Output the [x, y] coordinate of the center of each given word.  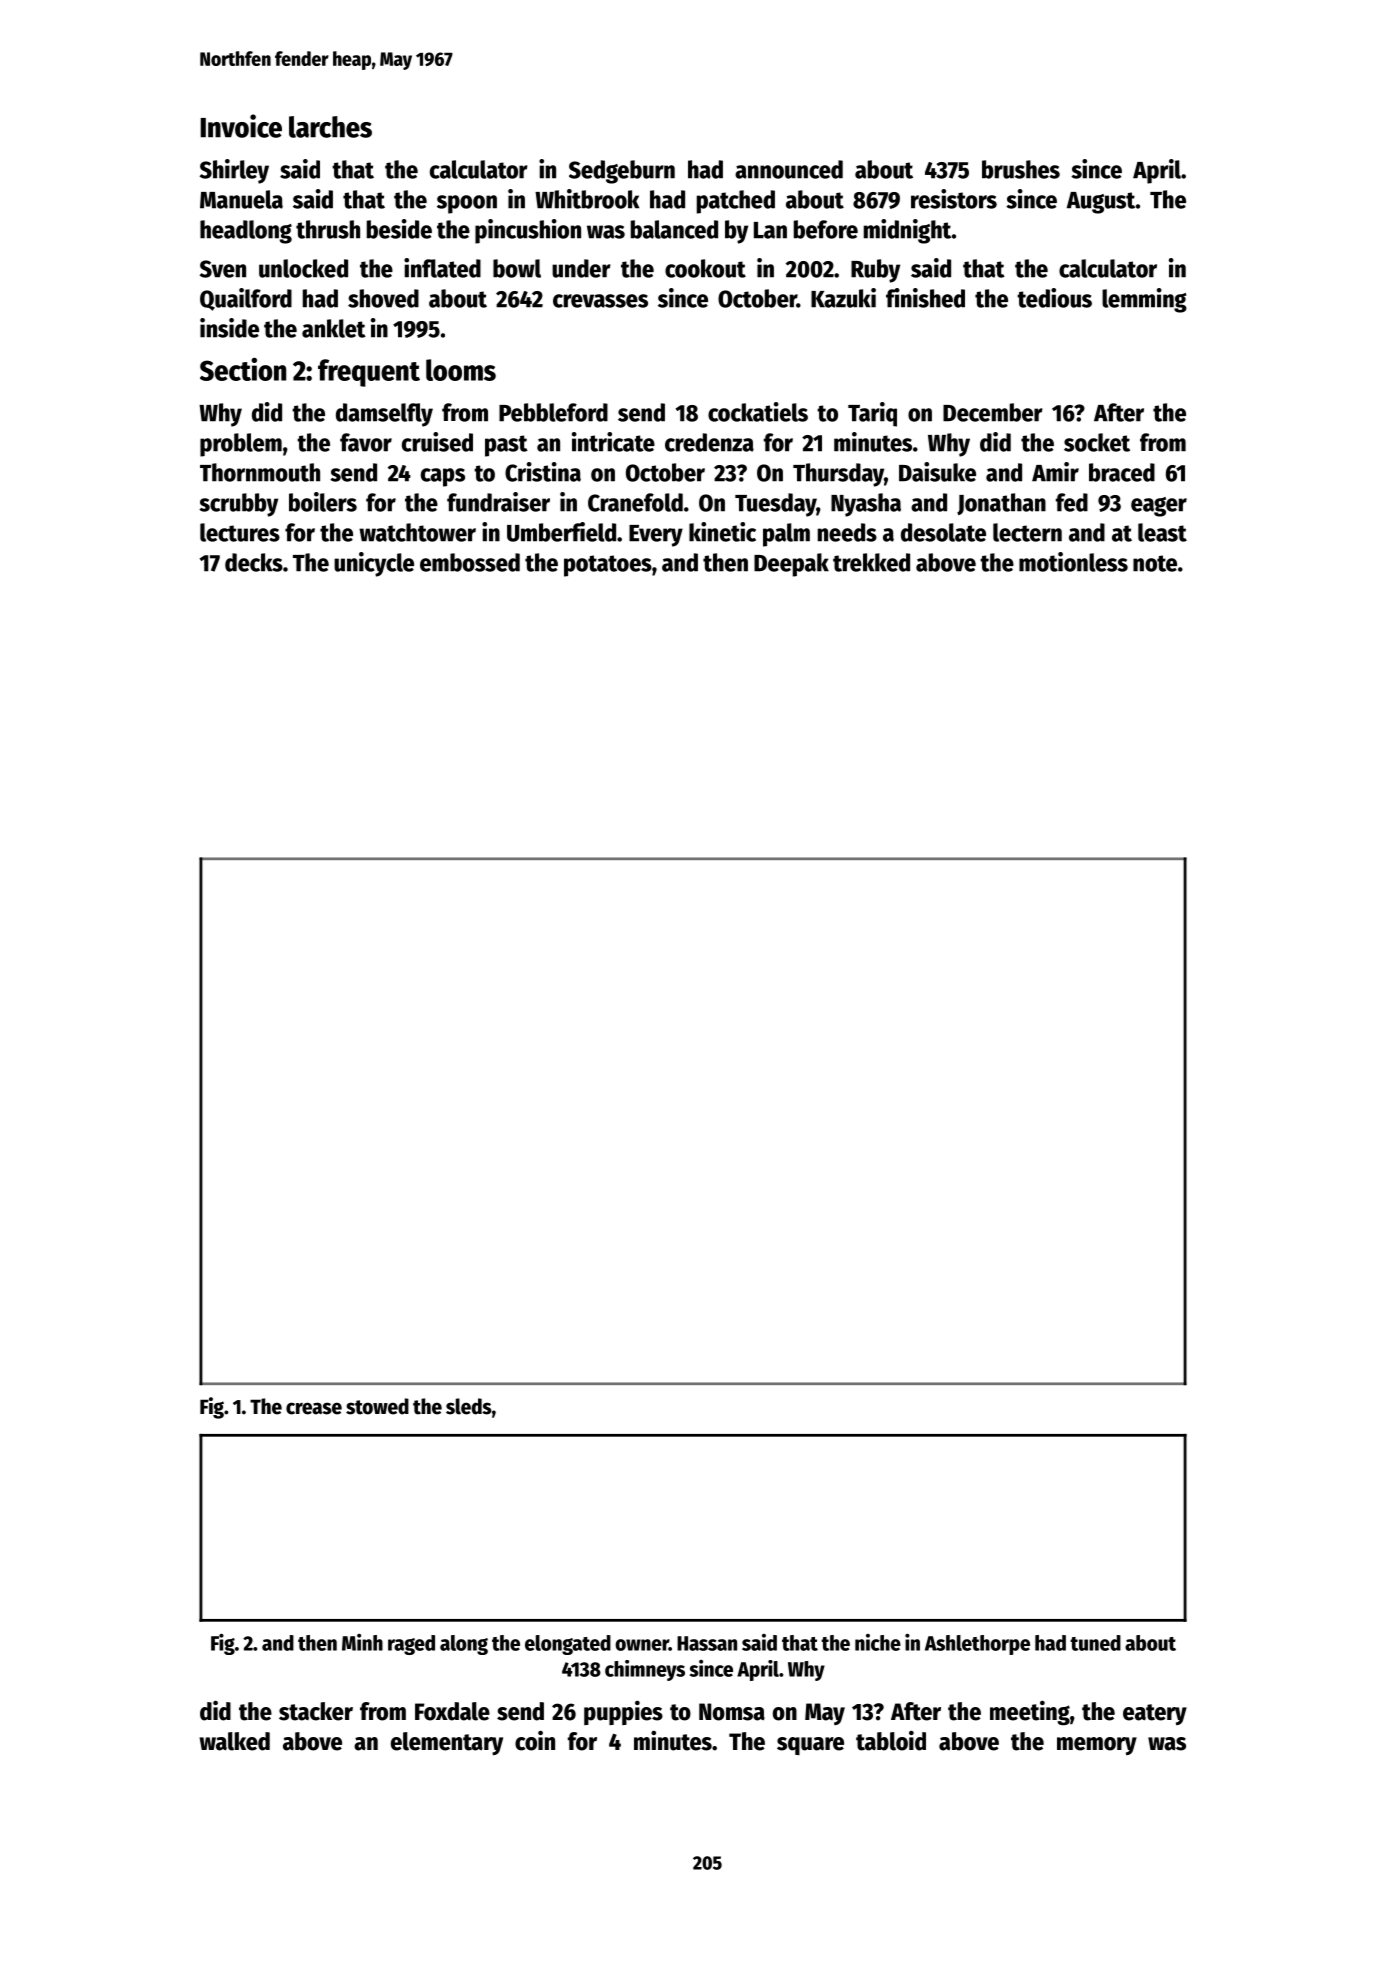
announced [789, 169]
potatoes [608, 566]
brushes [1021, 169]
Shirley [234, 171]
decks [254, 562]
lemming [1144, 300]
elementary [447, 1744]
